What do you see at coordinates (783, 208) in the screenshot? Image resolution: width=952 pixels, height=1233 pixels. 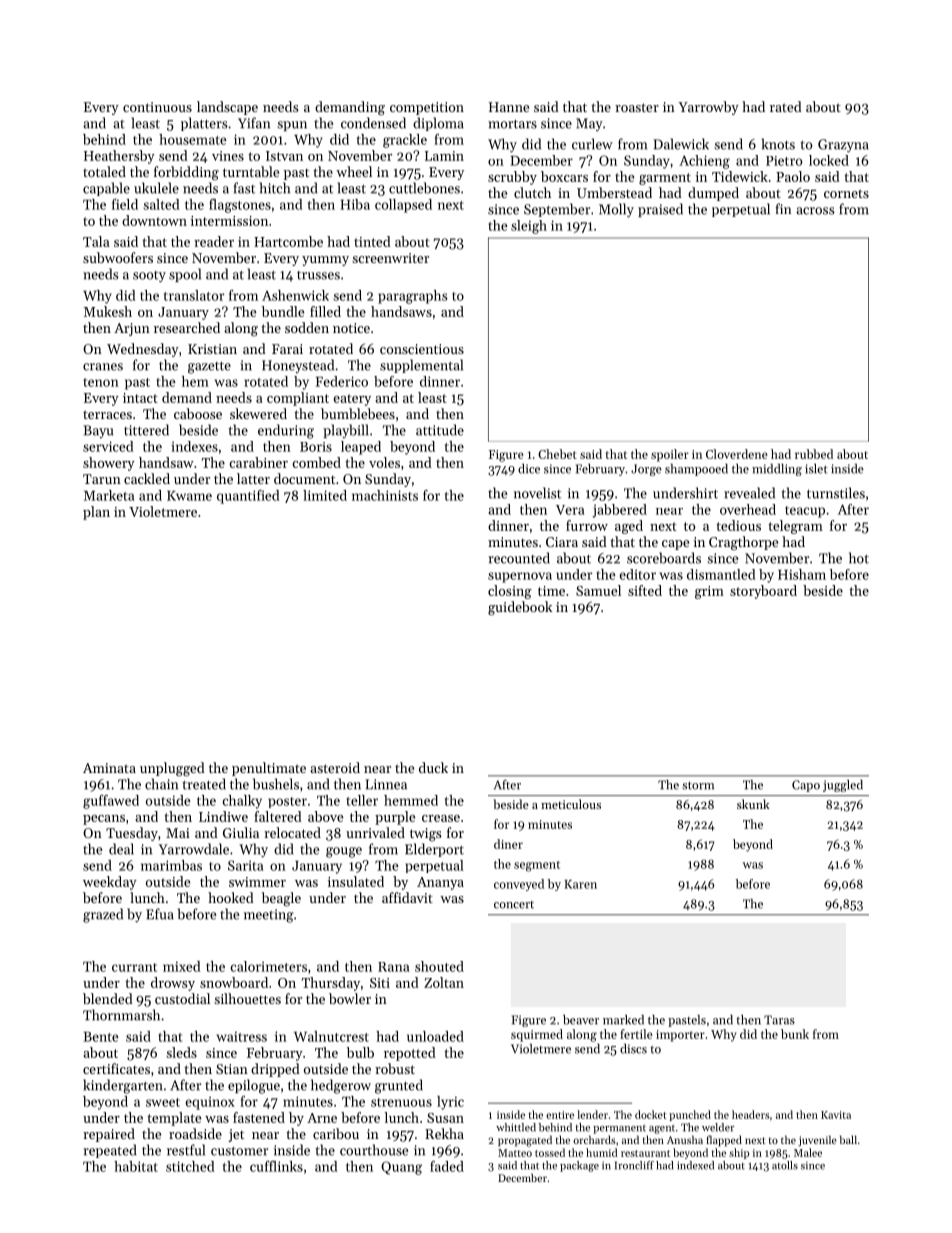 I see `fin` at bounding box center [783, 208].
